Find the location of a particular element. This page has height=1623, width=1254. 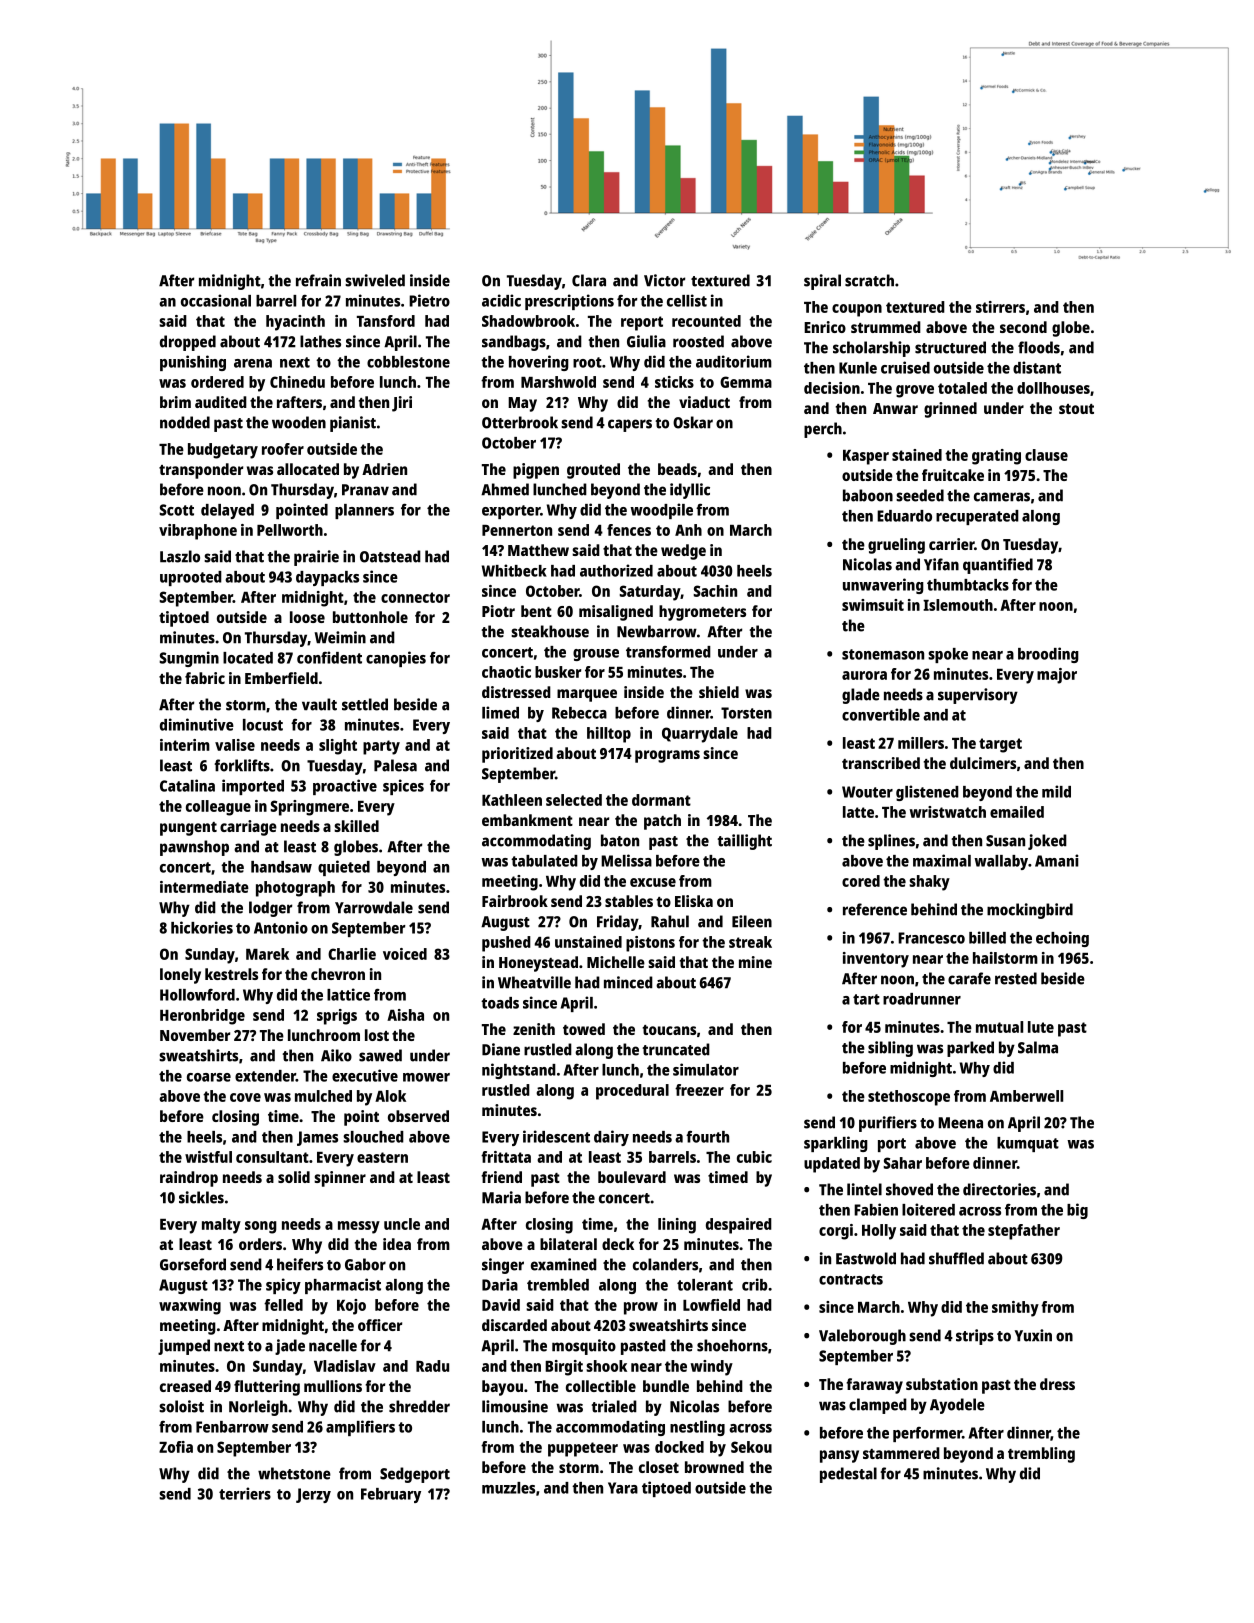

jade is located at coordinates (290, 1347).
